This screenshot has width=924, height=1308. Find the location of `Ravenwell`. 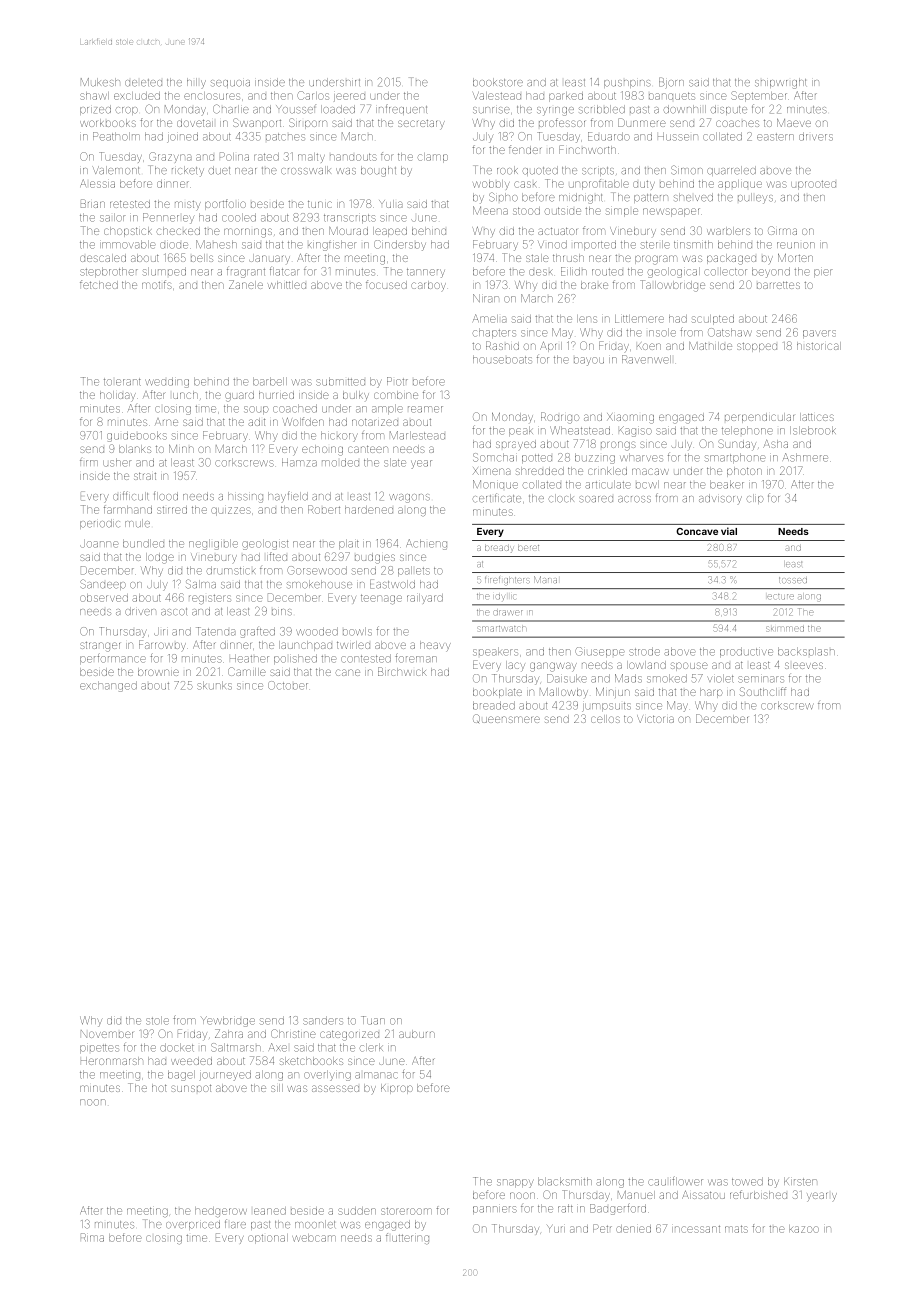

Ravenwell is located at coordinates (646, 359).
